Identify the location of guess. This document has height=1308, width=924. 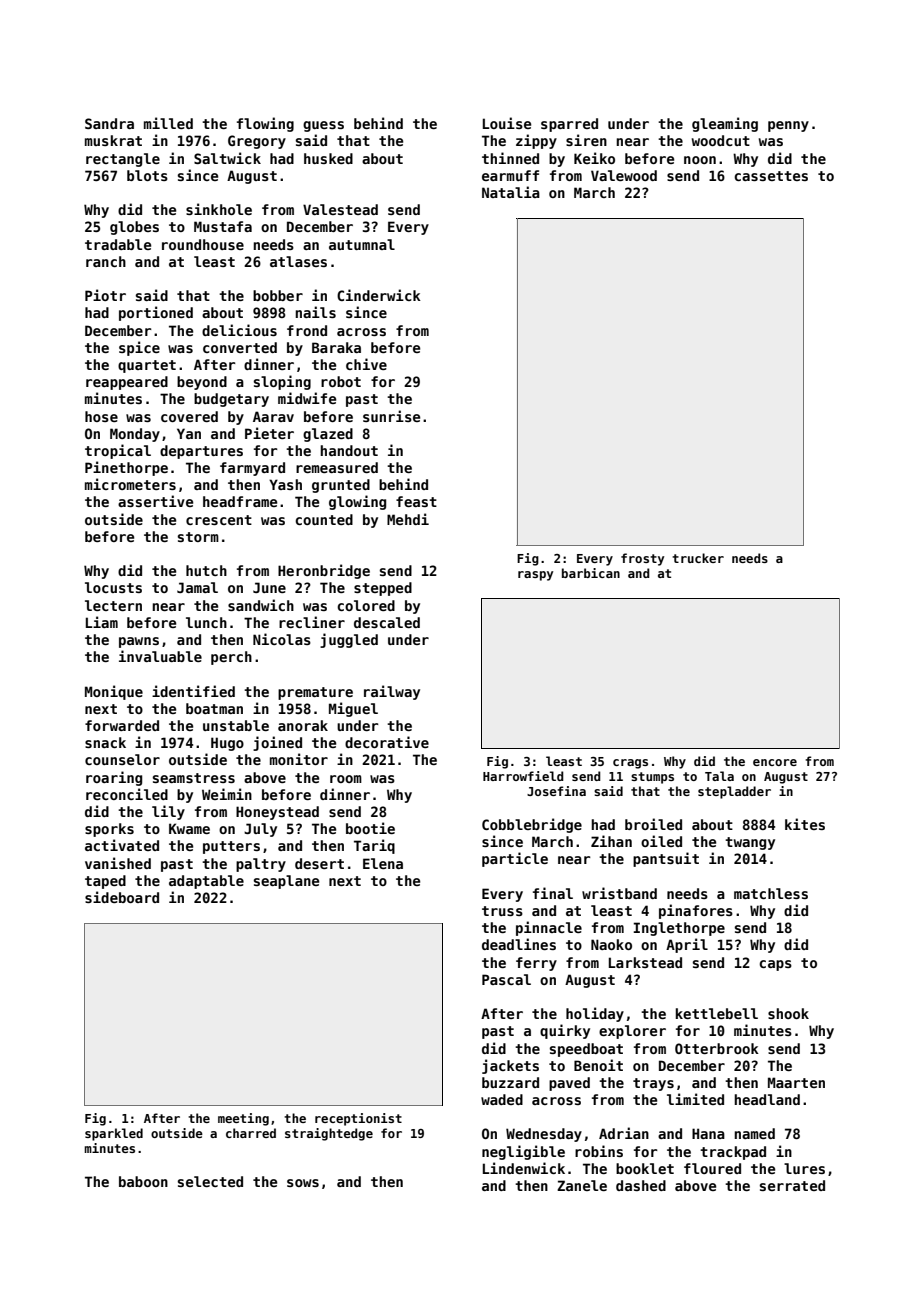
(323, 126).
